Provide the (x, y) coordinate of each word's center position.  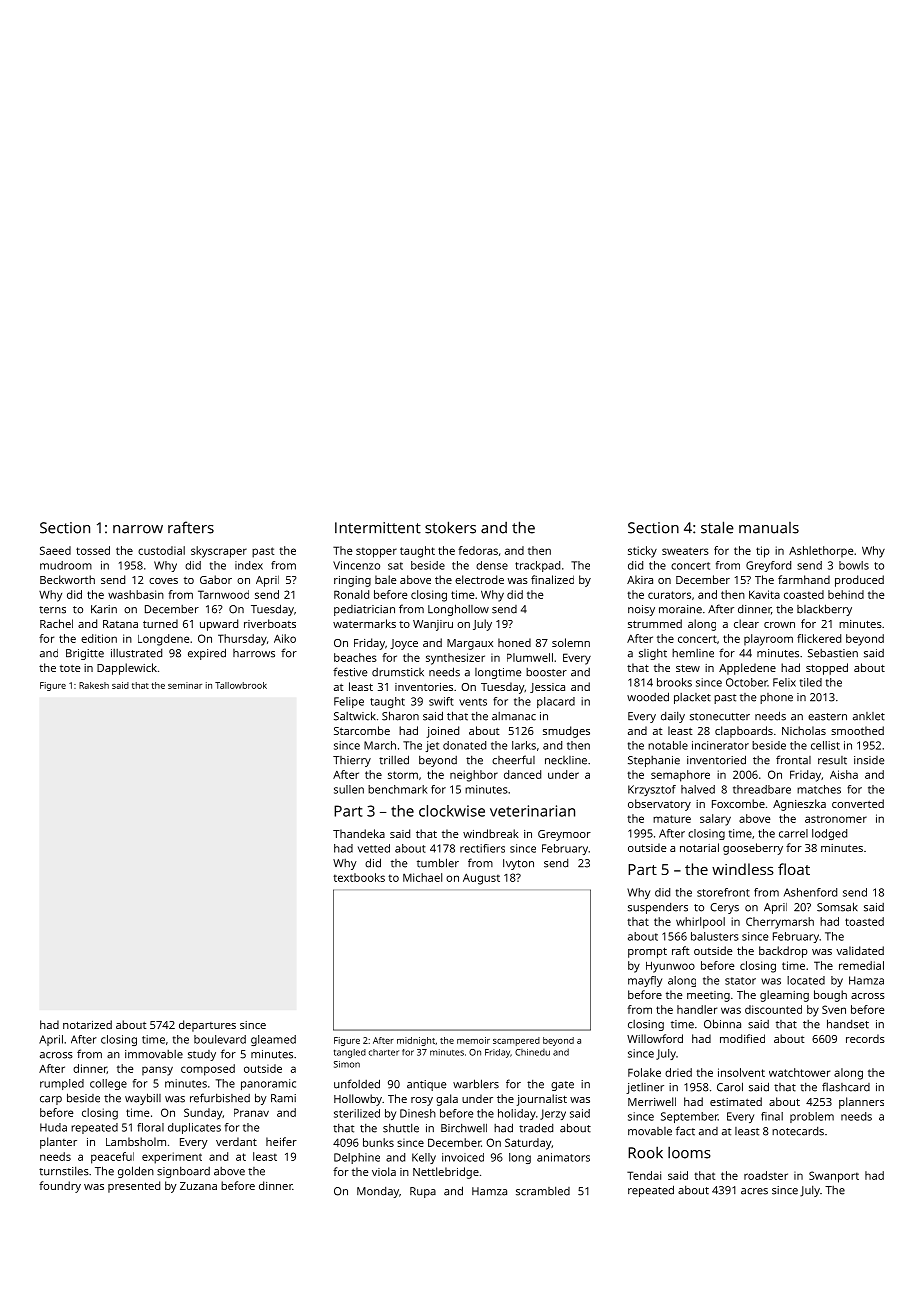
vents (473, 702)
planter (58, 1143)
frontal (793, 760)
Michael (422, 877)
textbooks (359, 877)
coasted (804, 594)
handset (848, 1024)
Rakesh (94, 685)
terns (52, 610)
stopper (376, 552)
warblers (476, 1084)
